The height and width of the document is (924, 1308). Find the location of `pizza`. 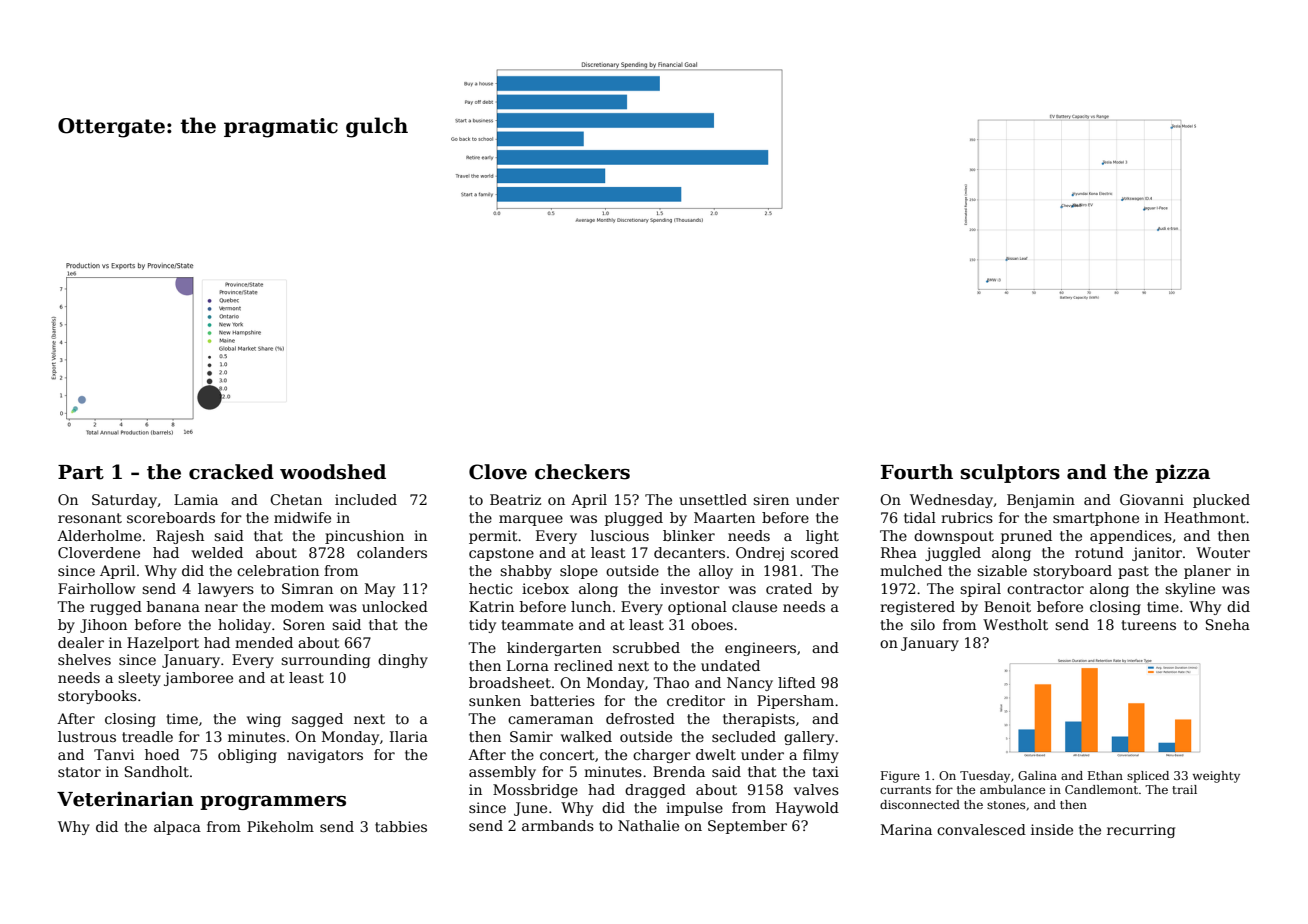

pizza is located at coordinates (1182, 473).
